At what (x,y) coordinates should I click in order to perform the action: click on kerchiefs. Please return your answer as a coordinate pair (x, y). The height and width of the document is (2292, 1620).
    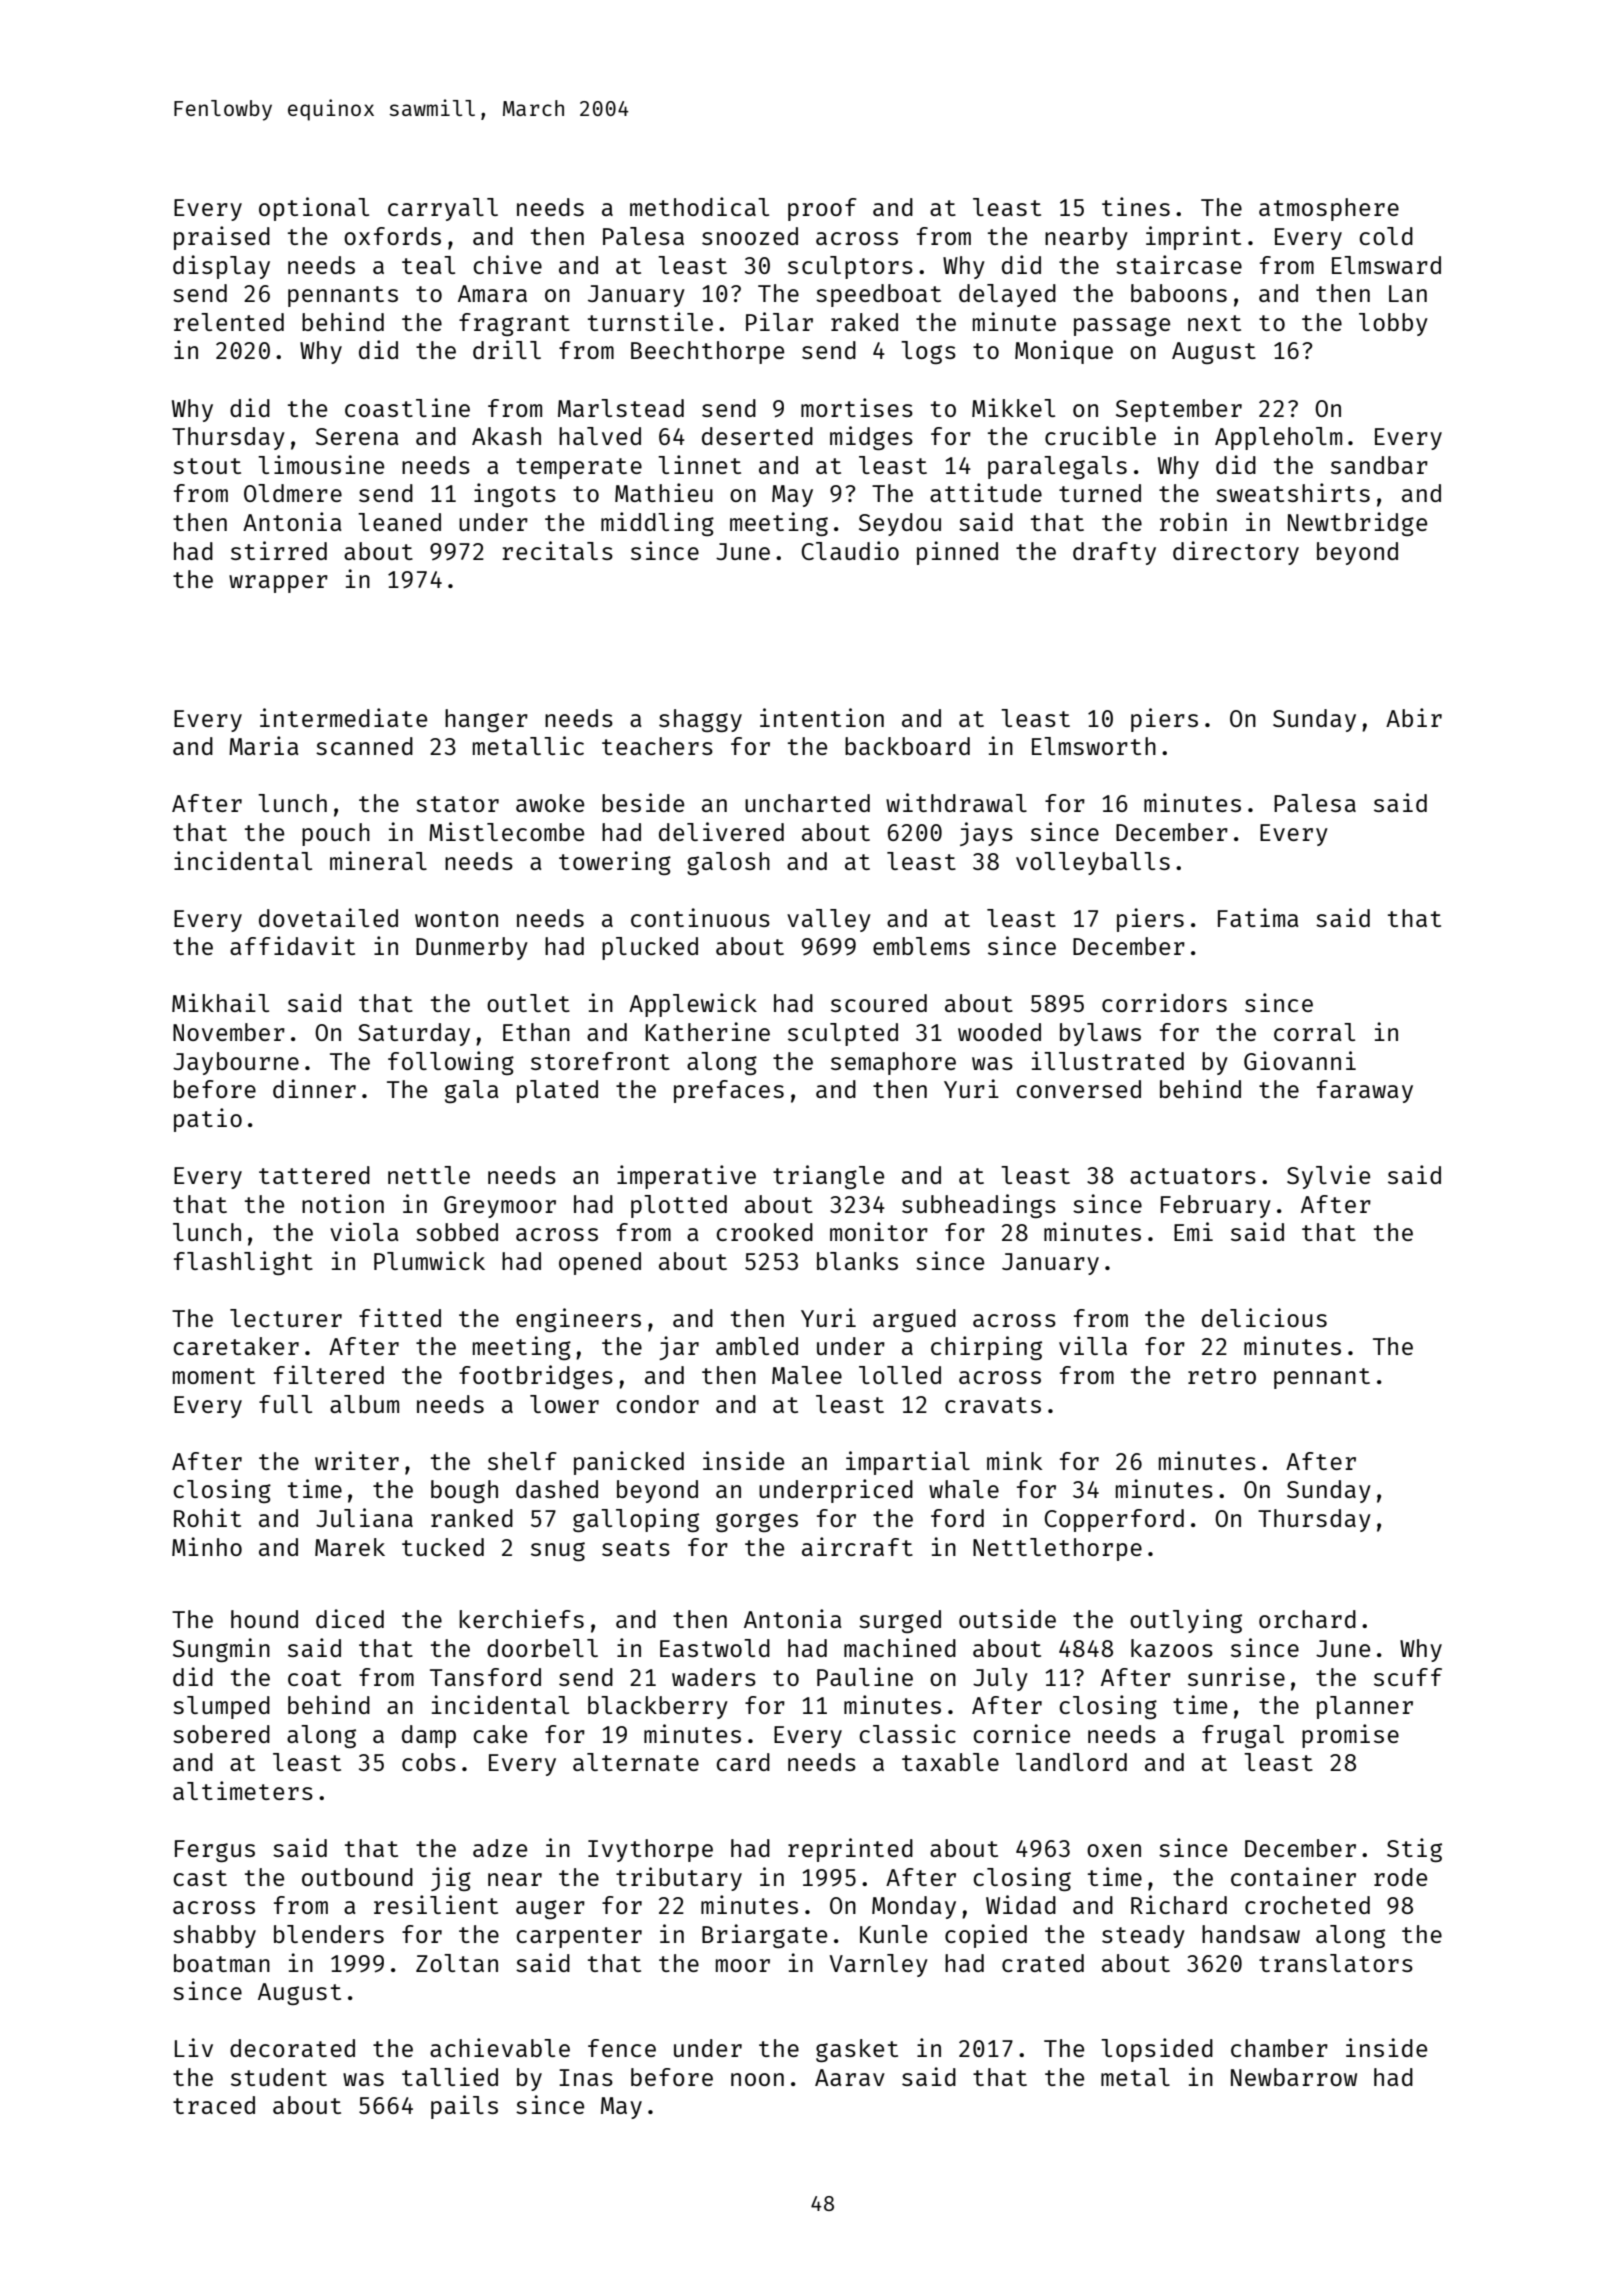
    Looking at the image, I should click on (521, 1618).
